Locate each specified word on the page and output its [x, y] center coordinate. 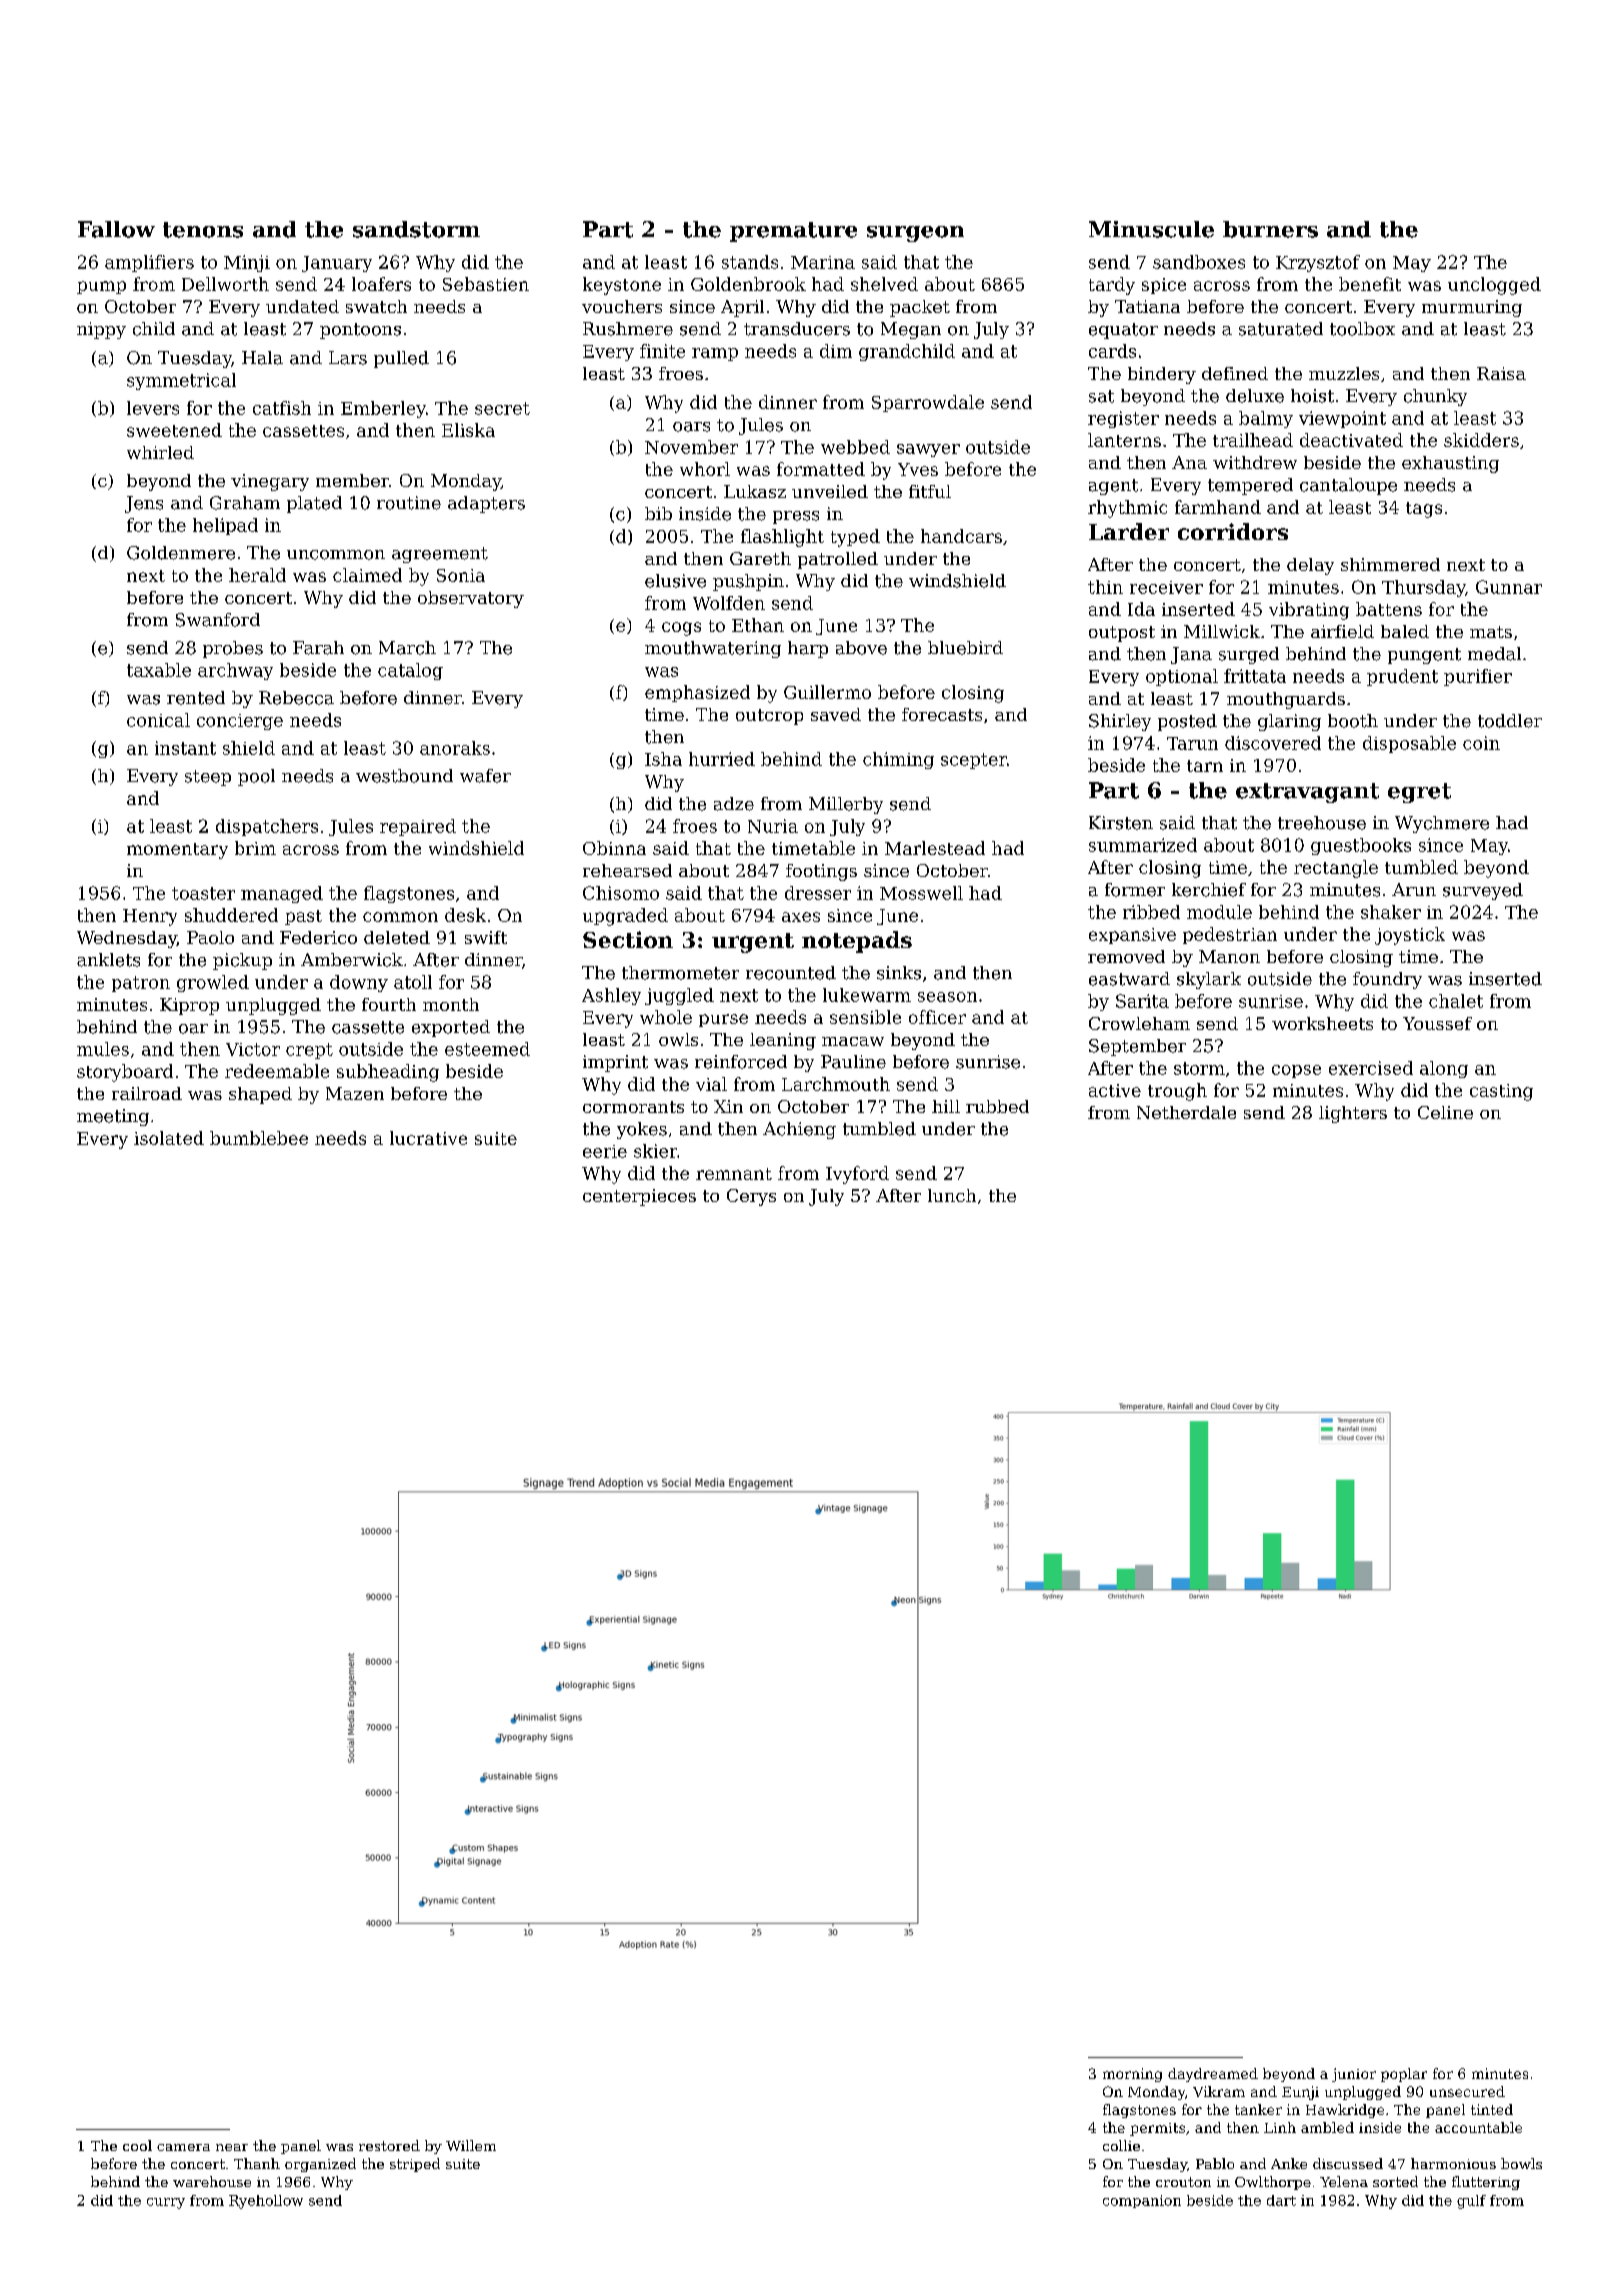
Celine [1445, 1112]
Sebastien [486, 284]
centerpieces [639, 1197]
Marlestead [935, 848]
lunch [952, 1195]
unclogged [1494, 286]
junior [1354, 2075]
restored [389, 2145]
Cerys [751, 1197]
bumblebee [259, 1138]
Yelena [1344, 2181]
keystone [622, 286]
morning [1132, 2075]
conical [158, 720]
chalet [1456, 1001]
